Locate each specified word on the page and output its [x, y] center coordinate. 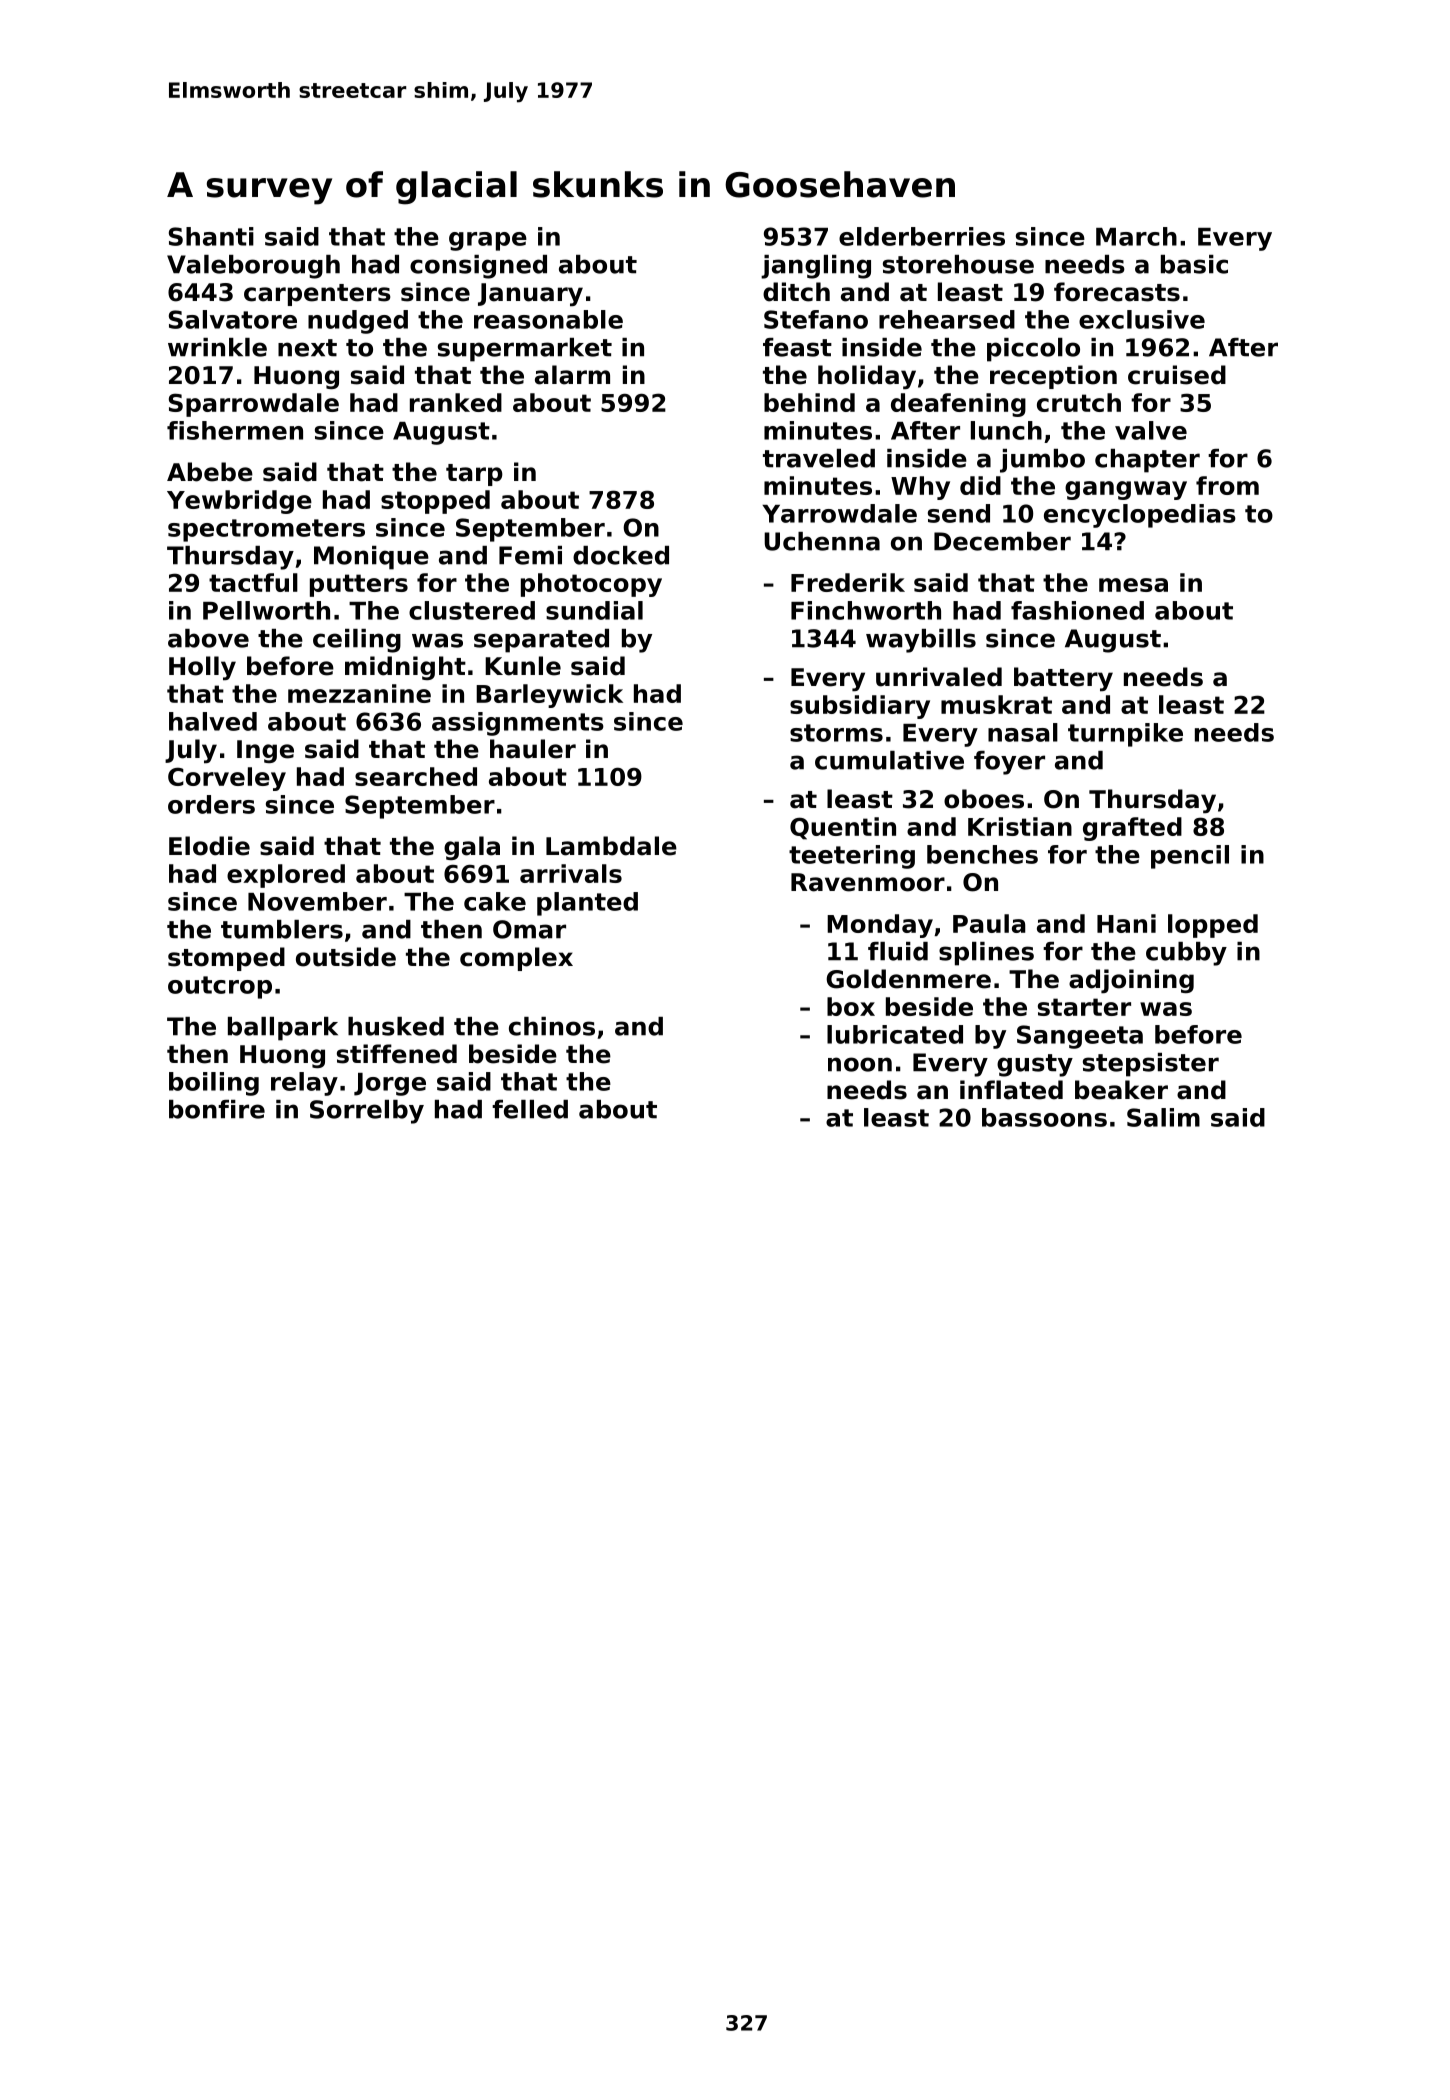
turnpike [1125, 735]
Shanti [211, 236]
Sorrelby [367, 1112]
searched [416, 776]
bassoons [1044, 1117]
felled [530, 1109]
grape [488, 241]
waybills [921, 641]
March [1136, 236]
